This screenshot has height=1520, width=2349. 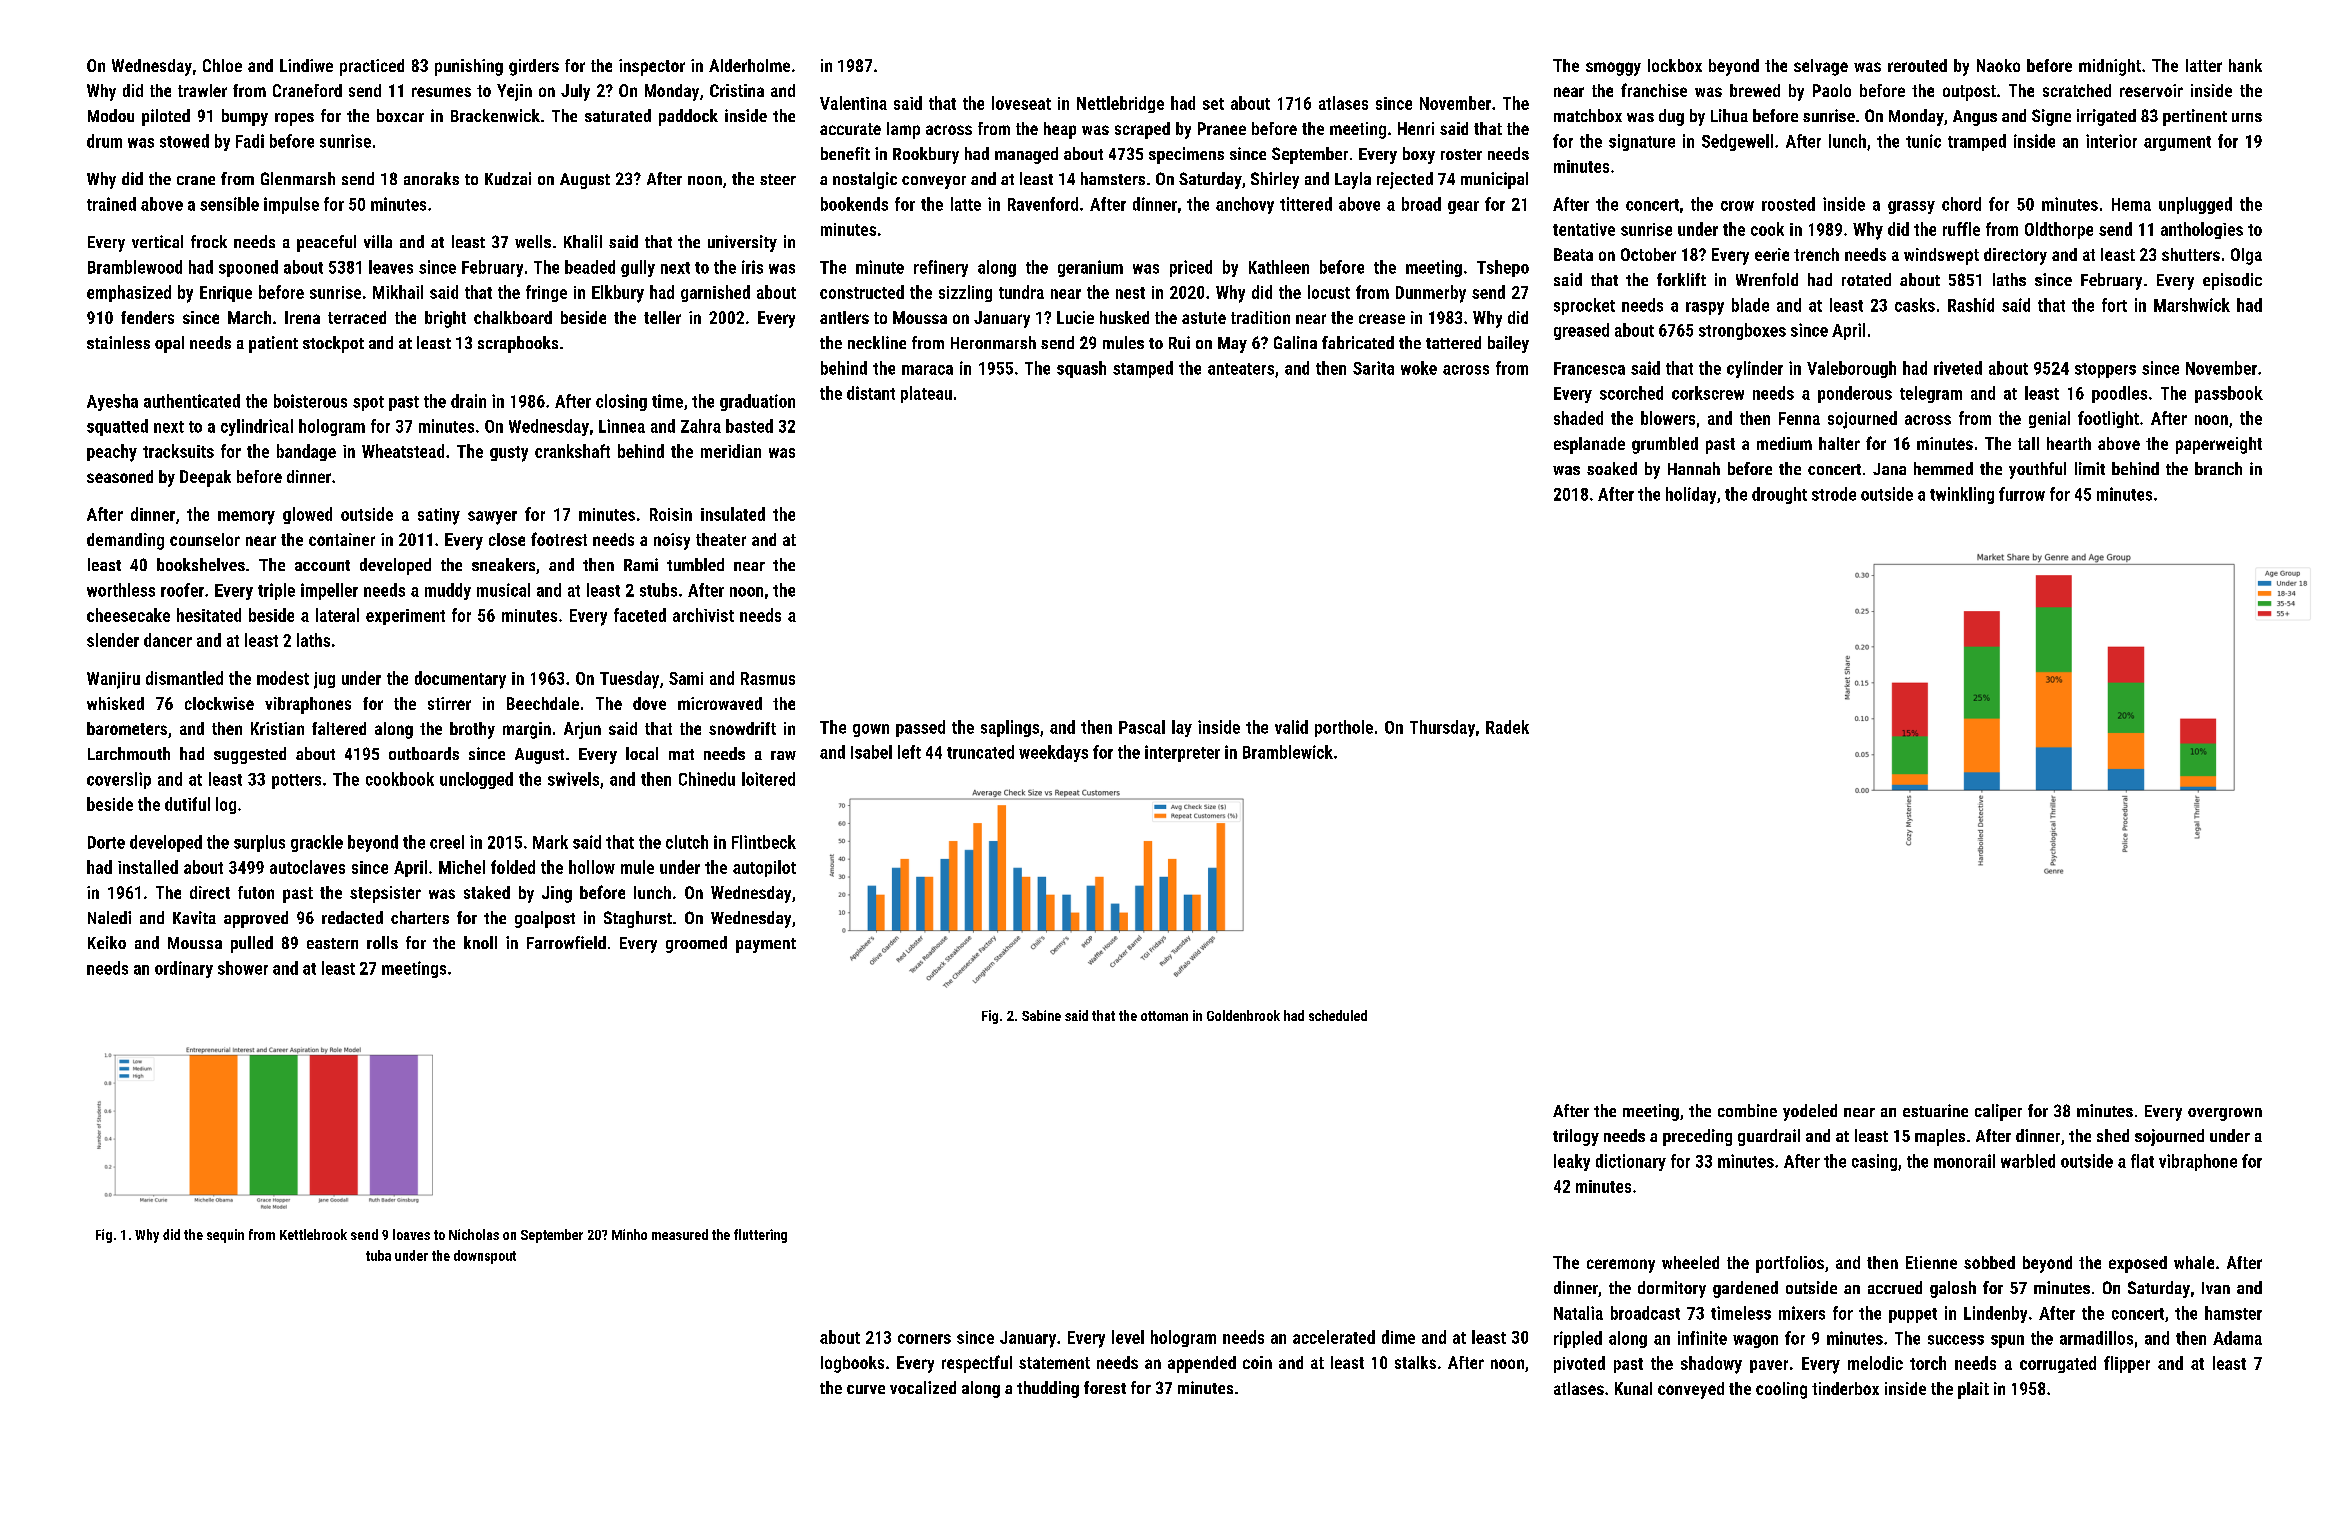 I want to click on scheduled, so click(x=1338, y=1015).
